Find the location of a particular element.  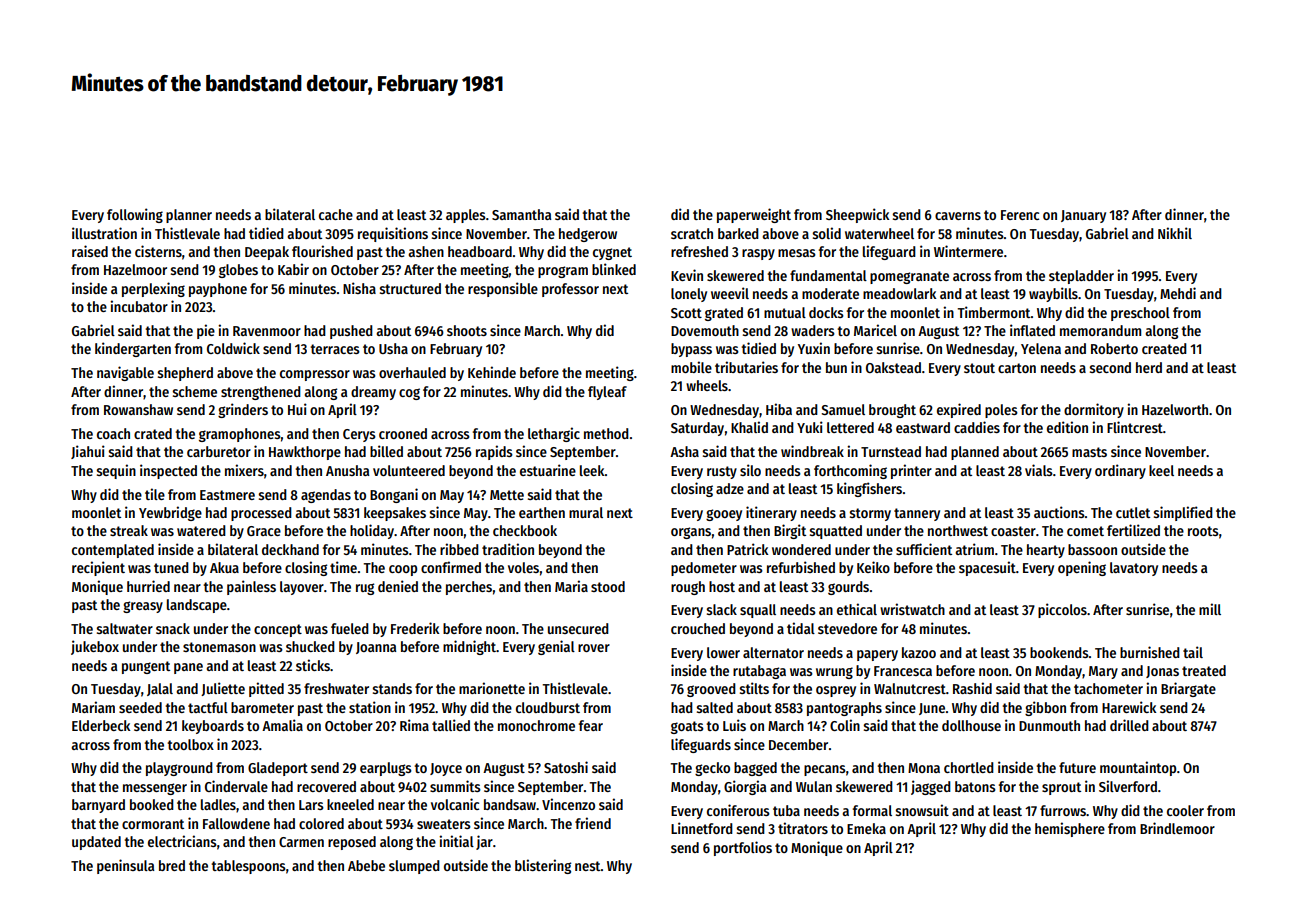

expired is located at coordinates (959, 410).
